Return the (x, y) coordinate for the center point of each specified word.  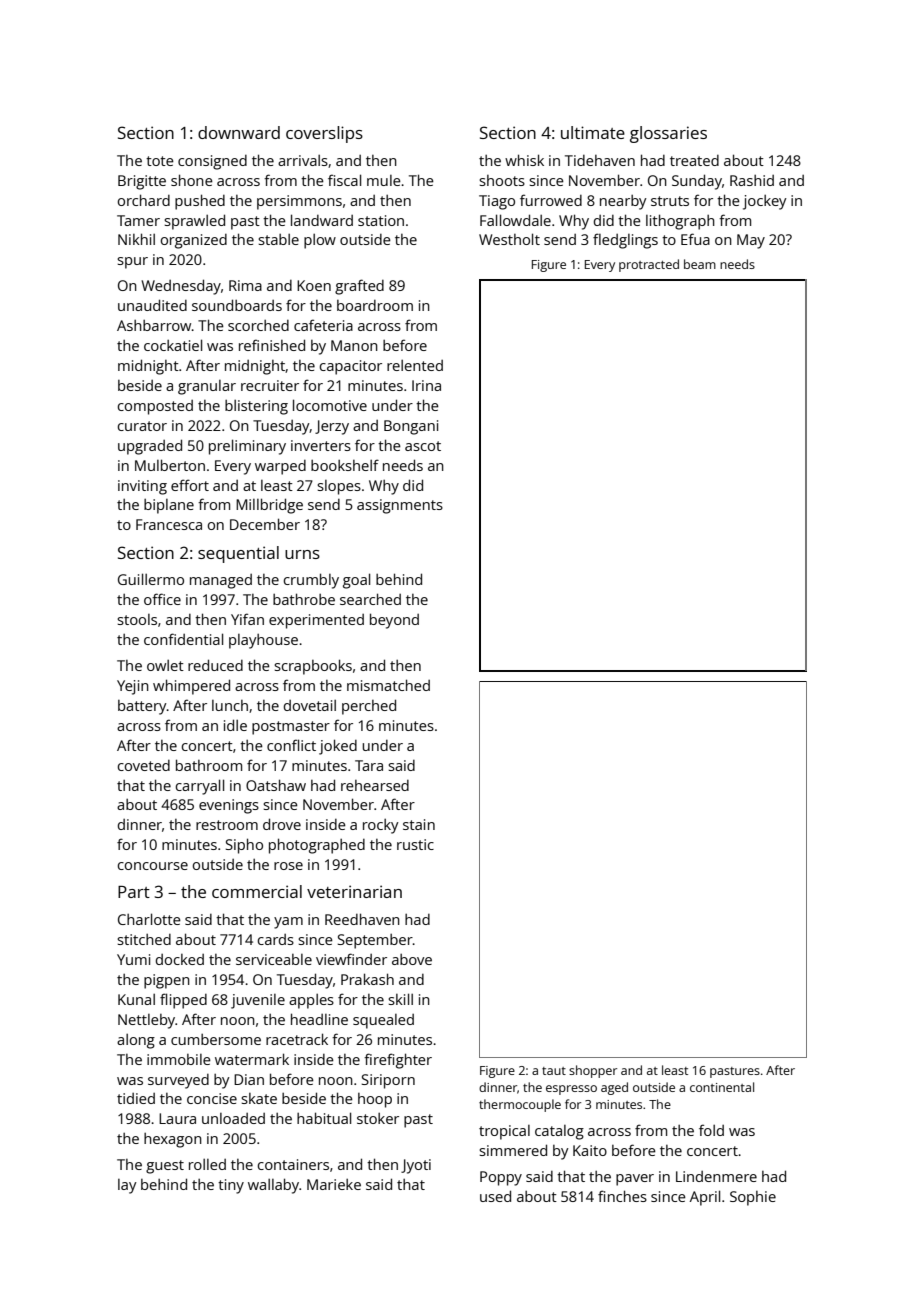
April (705, 1198)
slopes (339, 487)
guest (165, 1167)
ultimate (593, 132)
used (495, 1196)
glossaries (668, 134)
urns (302, 554)
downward (239, 132)
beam (700, 264)
